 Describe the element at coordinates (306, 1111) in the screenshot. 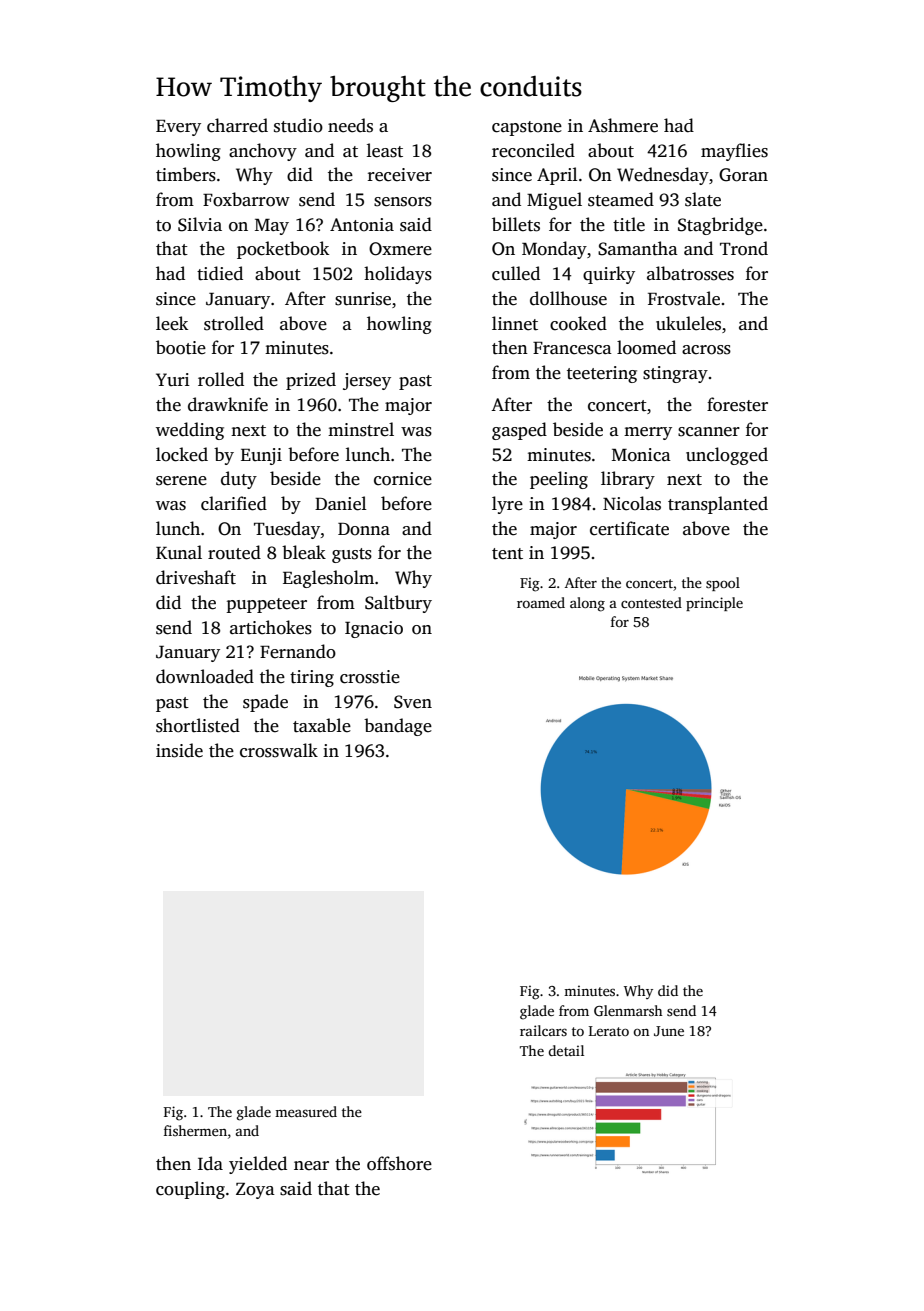

I see `measured` at that location.
